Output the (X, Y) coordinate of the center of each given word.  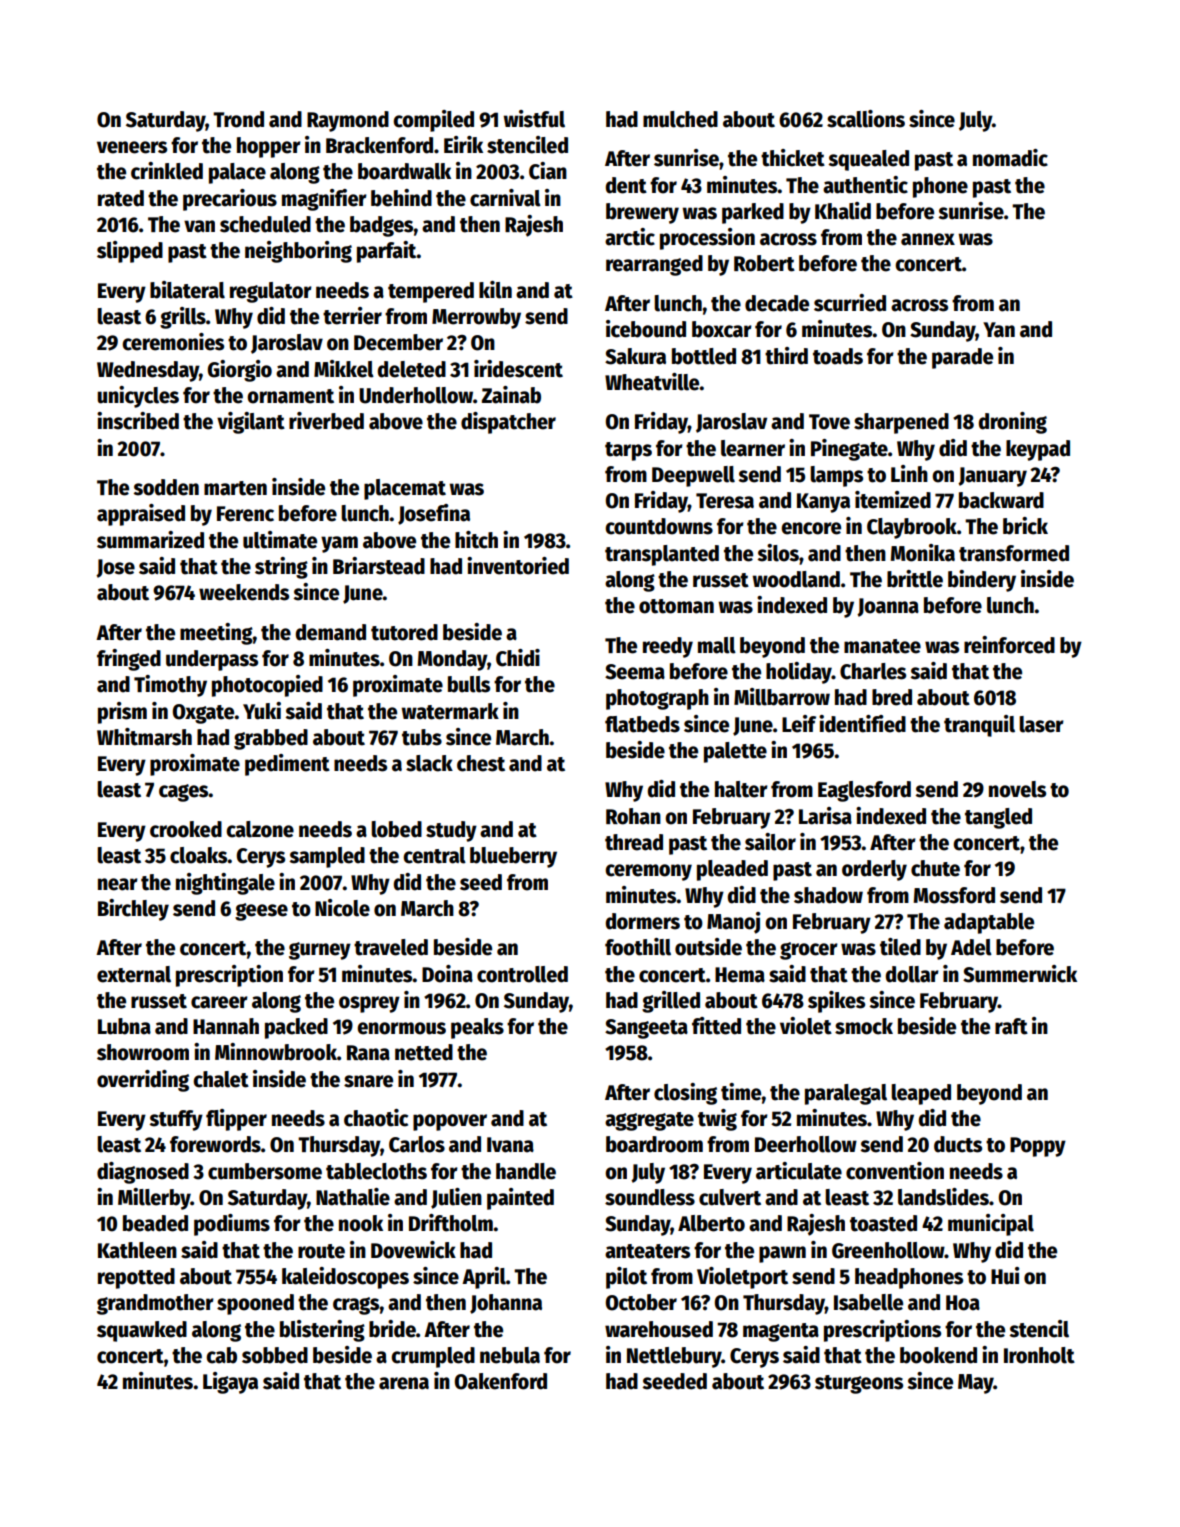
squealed (868, 160)
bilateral (187, 290)
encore (811, 528)
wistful (534, 119)
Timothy (170, 686)
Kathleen (137, 1250)
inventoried (518, 566)
